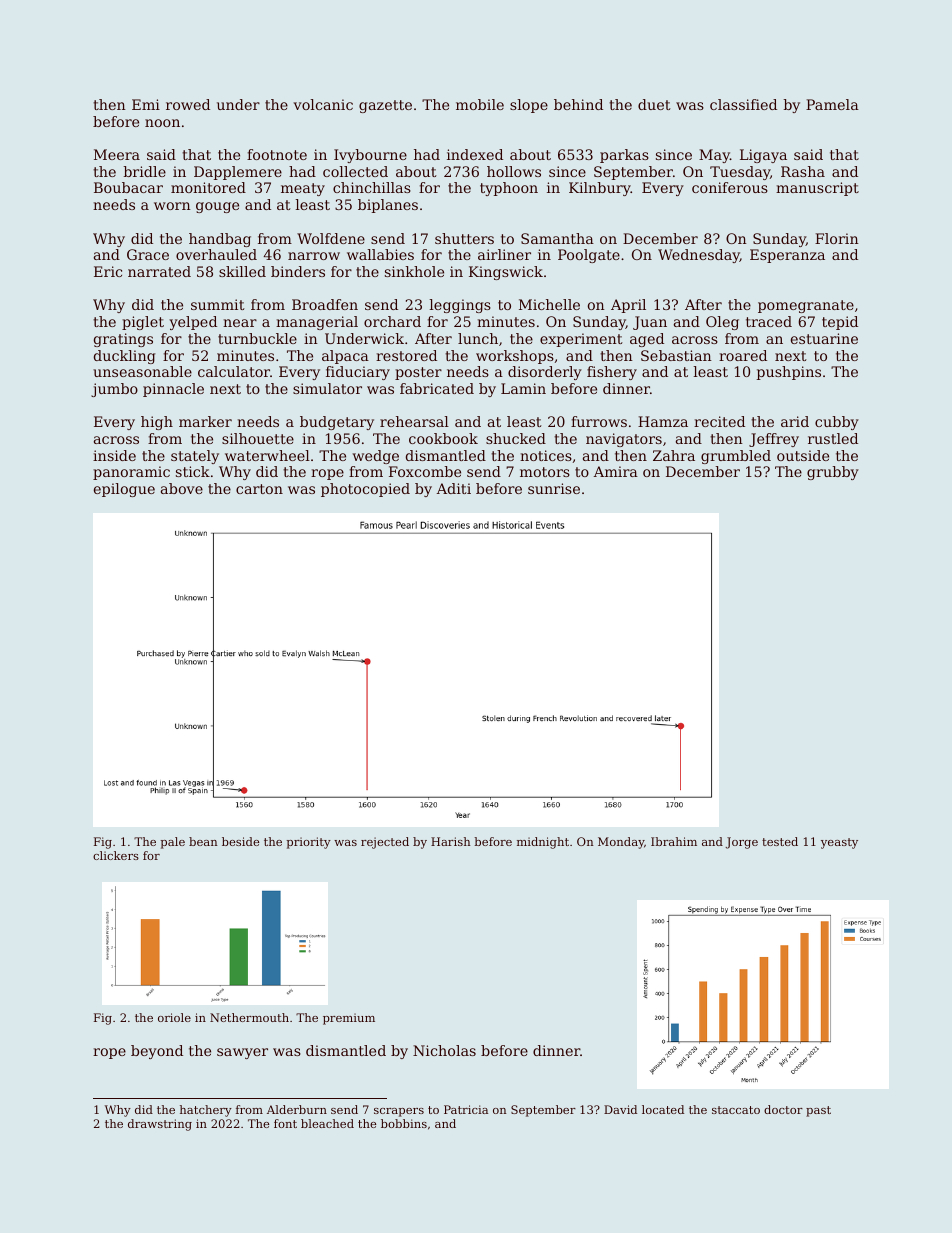 The image size is (952, 1233). What do you see at coordinates (454, 488) in the image?
I see `Aditi` at bounding box center [454, 488].
